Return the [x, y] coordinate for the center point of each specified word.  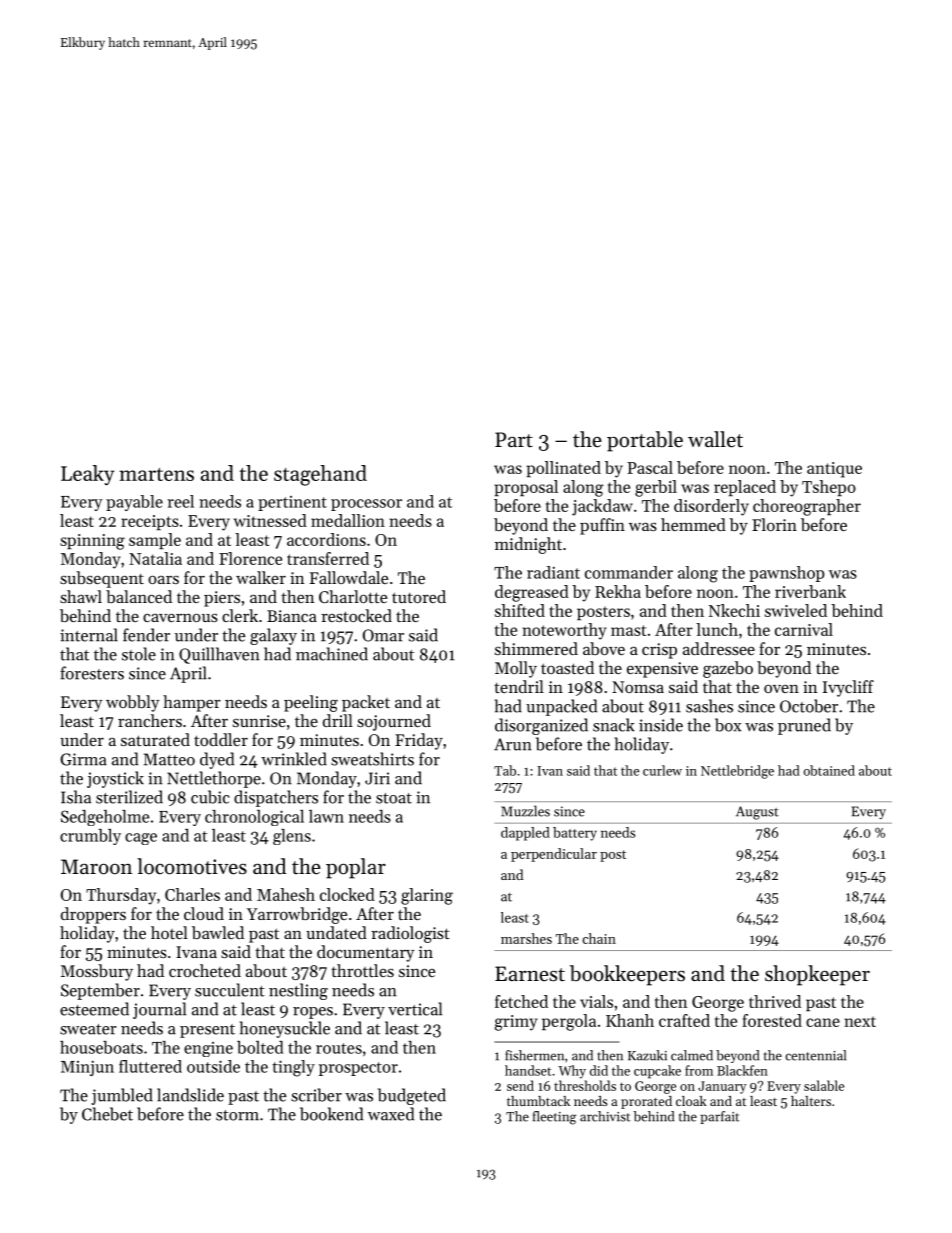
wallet [715, 439]
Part [514, 439]
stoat [394, 798]
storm [237, 1115]
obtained [829, 770]
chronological [254, 818]
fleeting [555, 1118]
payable [134, 503]
